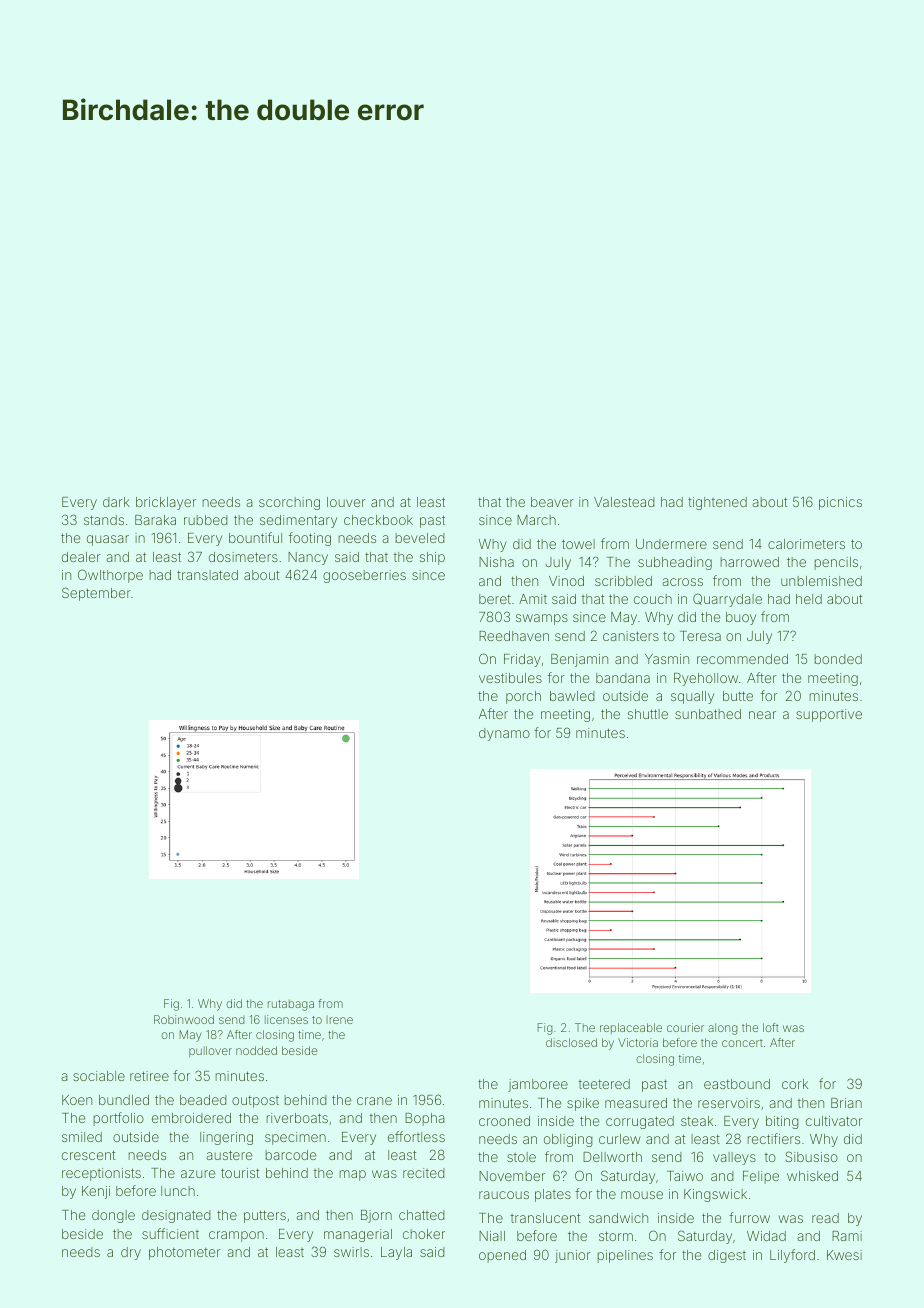 This screenshot has width=924, height=1308. What do you see at coordinates (840, 503) in the screenshot?
I see `picnics` at bounding box center [840, 503].
